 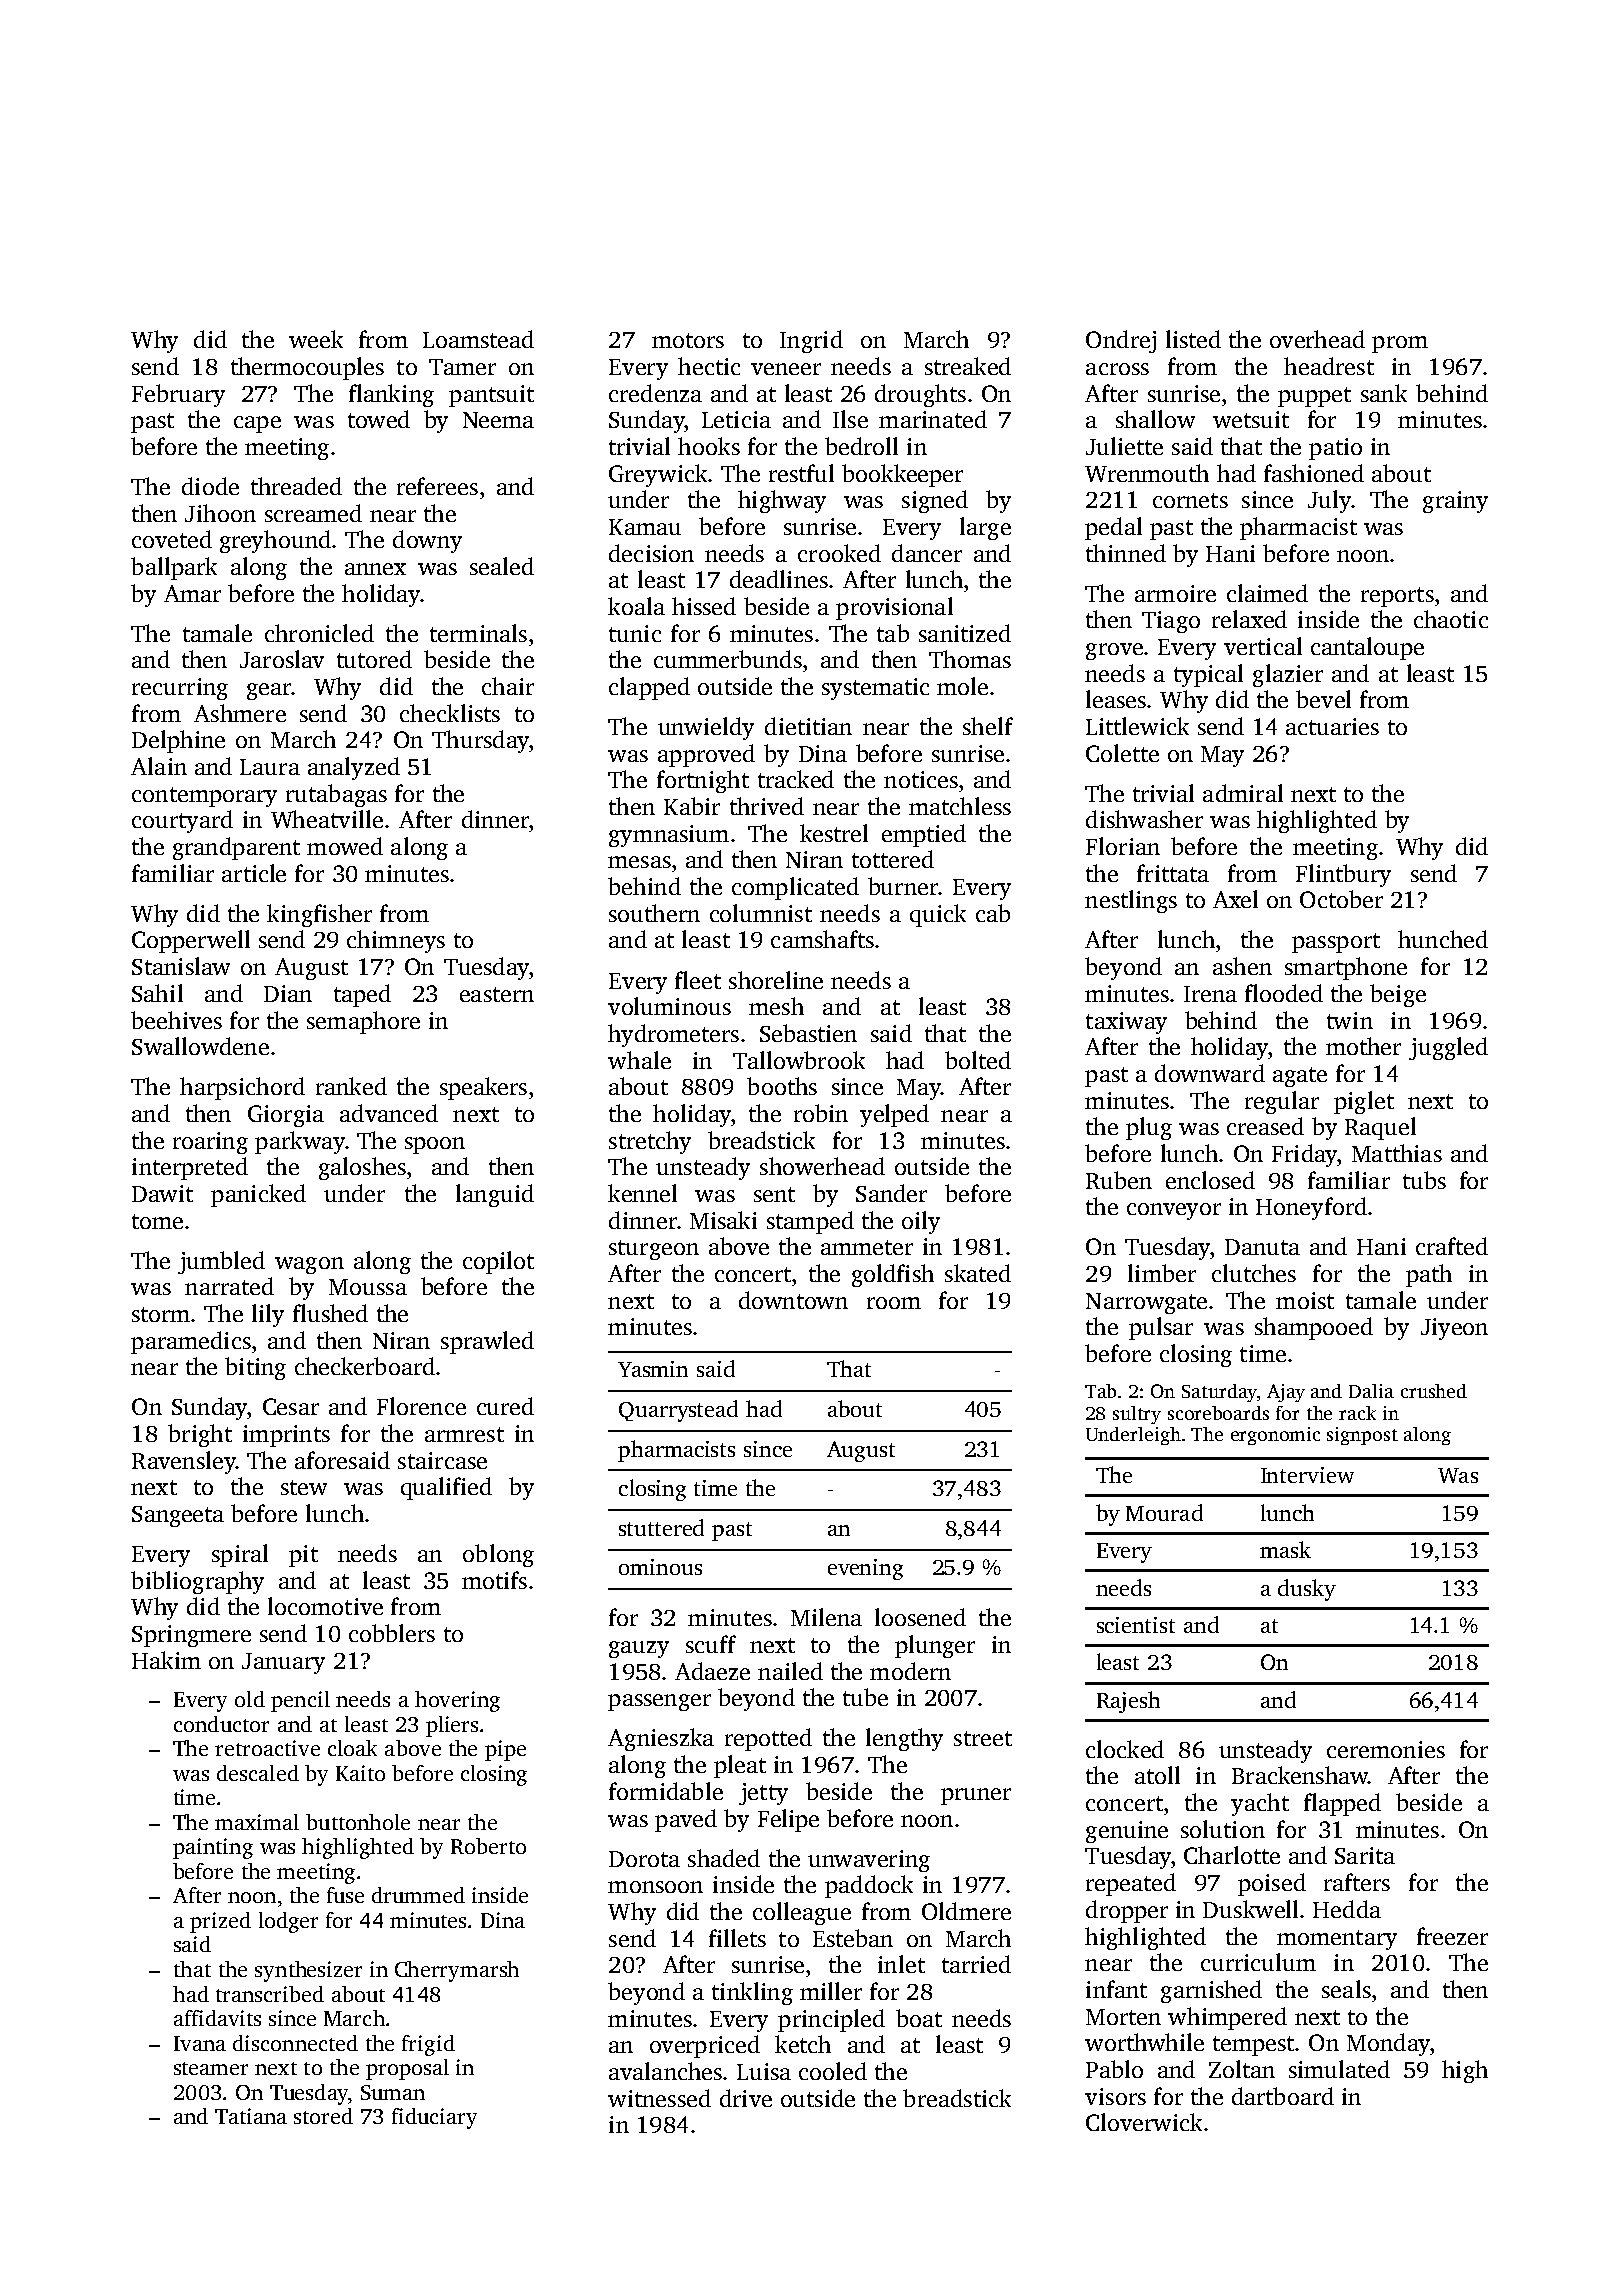 I want to click on tubs, so click(x=1424, y=1180).
